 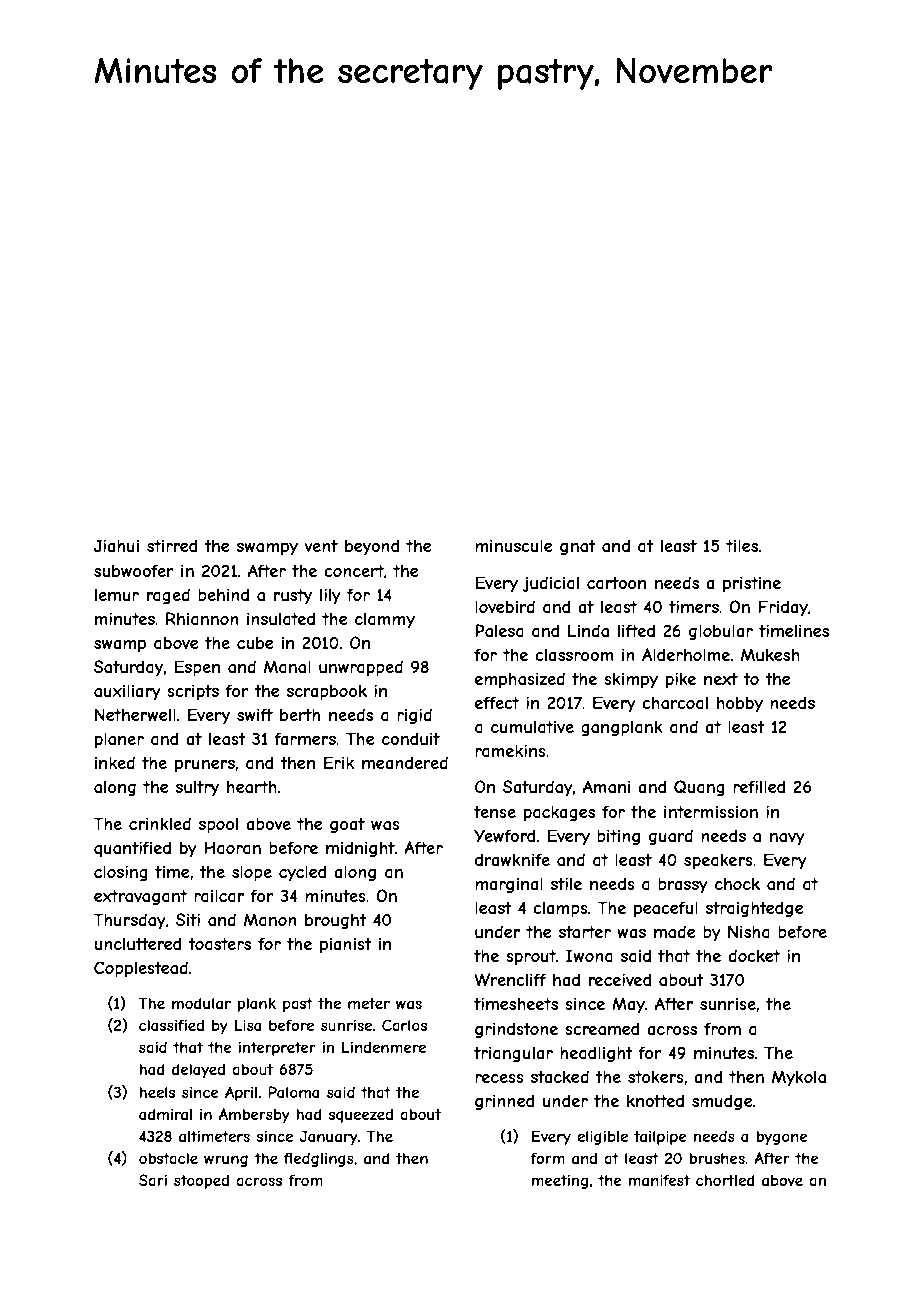 I want to click on obstacle, so click(x=168, y=1158).
